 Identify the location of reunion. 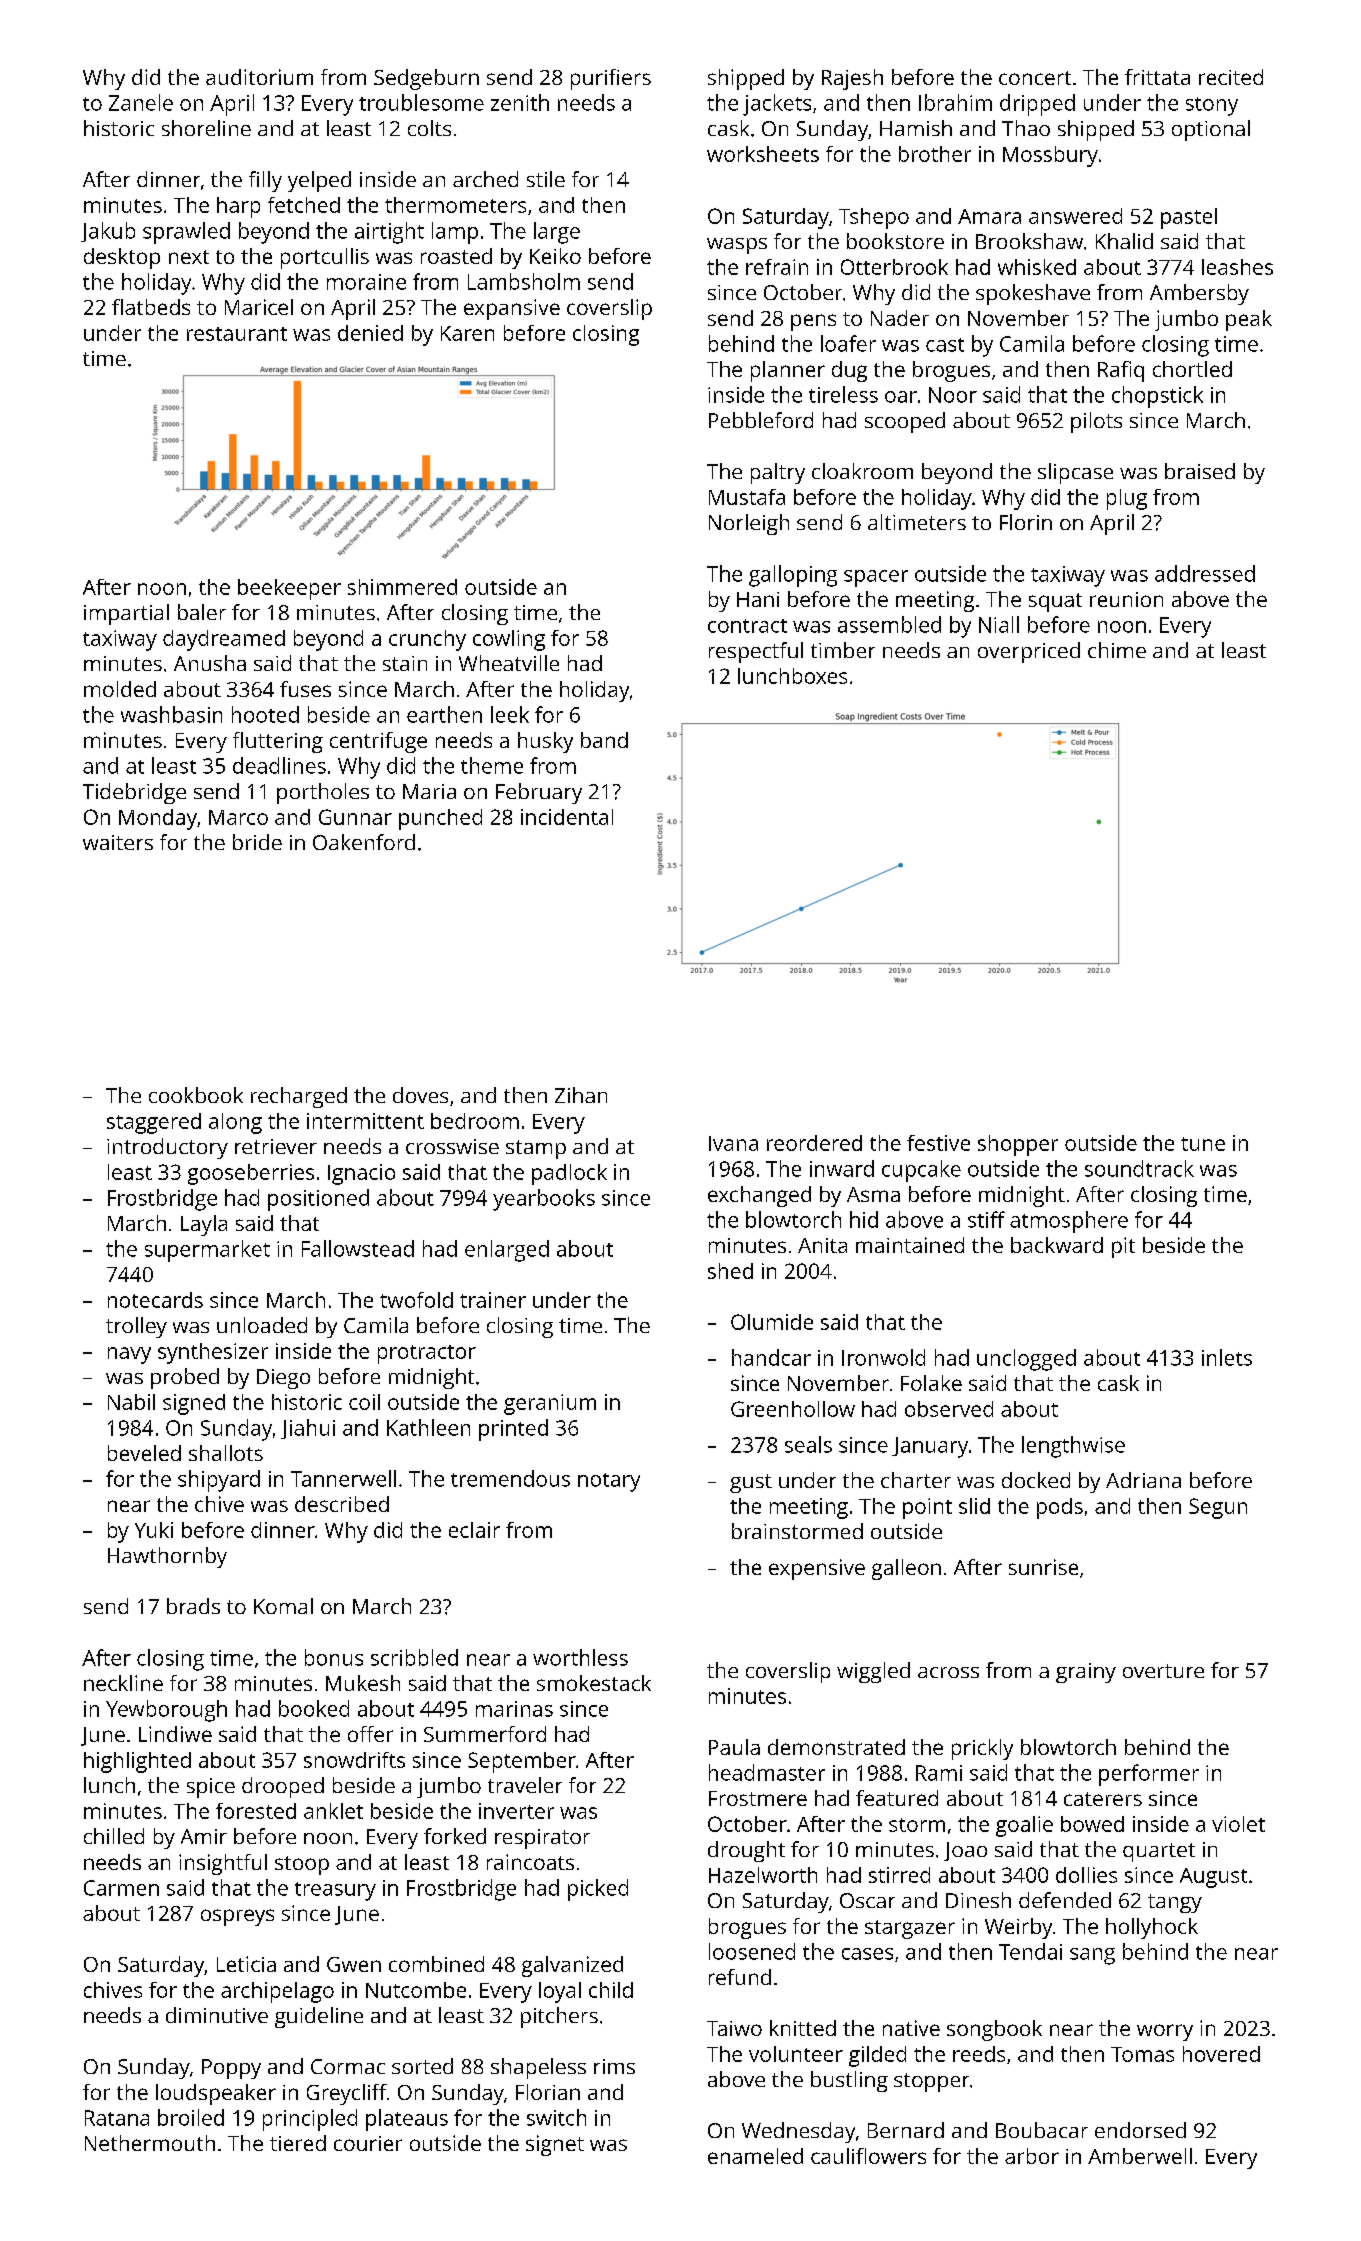
(1126, 599).
